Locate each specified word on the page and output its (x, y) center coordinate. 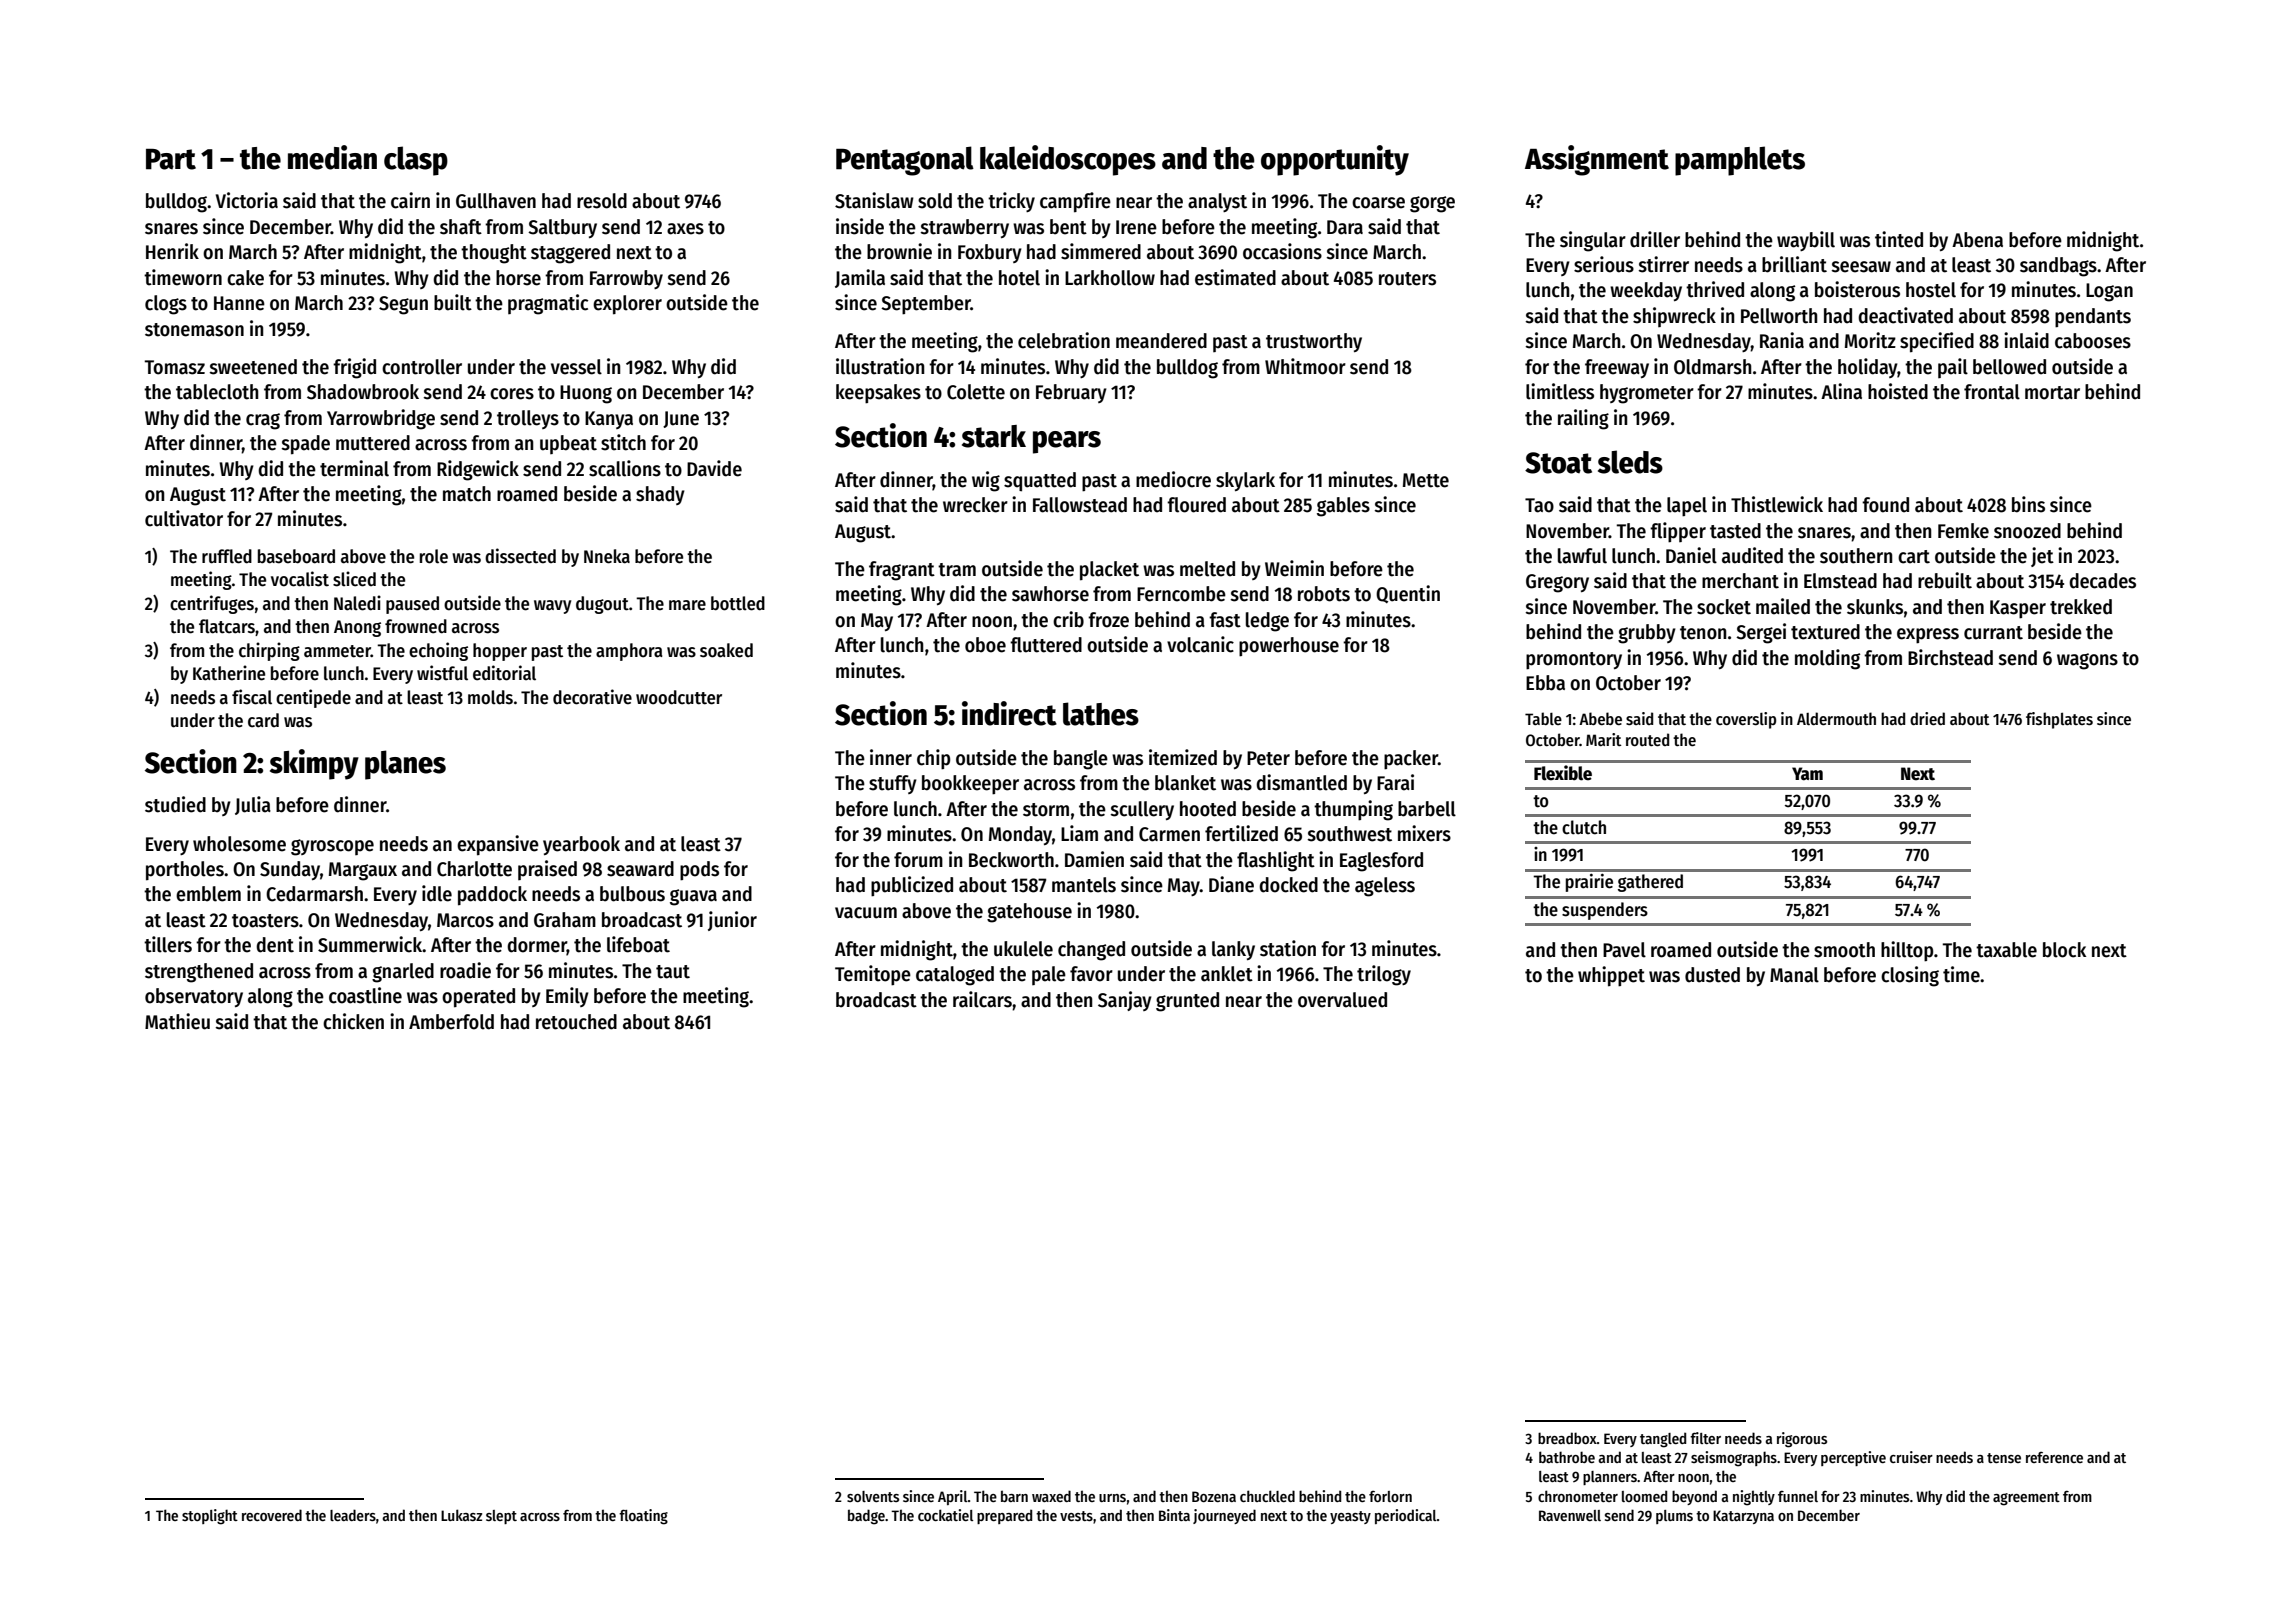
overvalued (1342, 1000)
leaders (353, 1515)
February (1071, 393)
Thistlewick (1777, 504)
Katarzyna (1743, 1517)
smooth (1844, 950)
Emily (567, 997)
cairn (410, 200)
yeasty (1350, 1517)
